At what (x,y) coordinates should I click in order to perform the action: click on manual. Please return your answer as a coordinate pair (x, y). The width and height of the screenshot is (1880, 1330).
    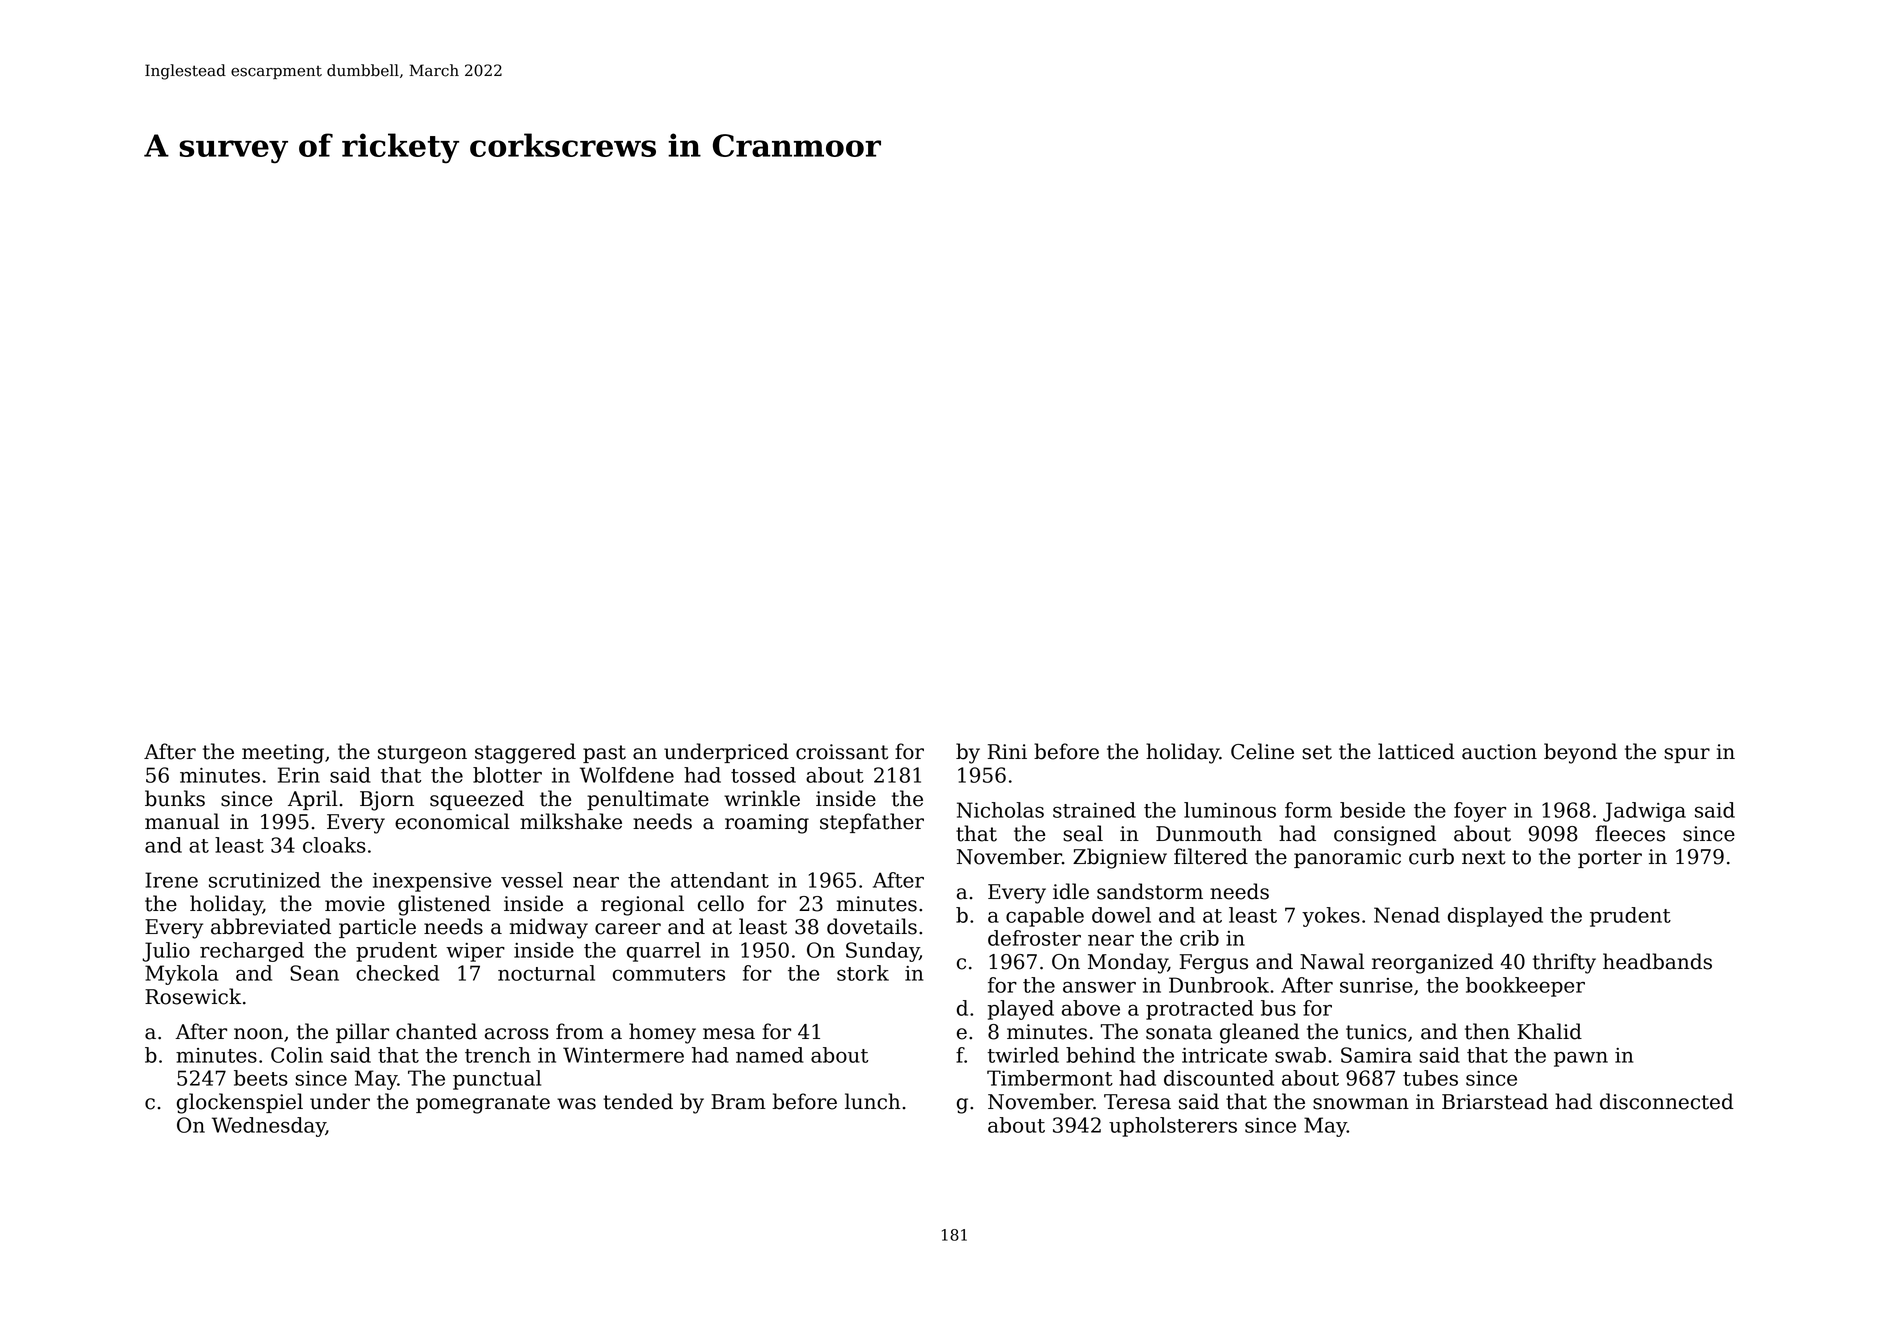
    Looking at the image, I should click on (182, 821).
